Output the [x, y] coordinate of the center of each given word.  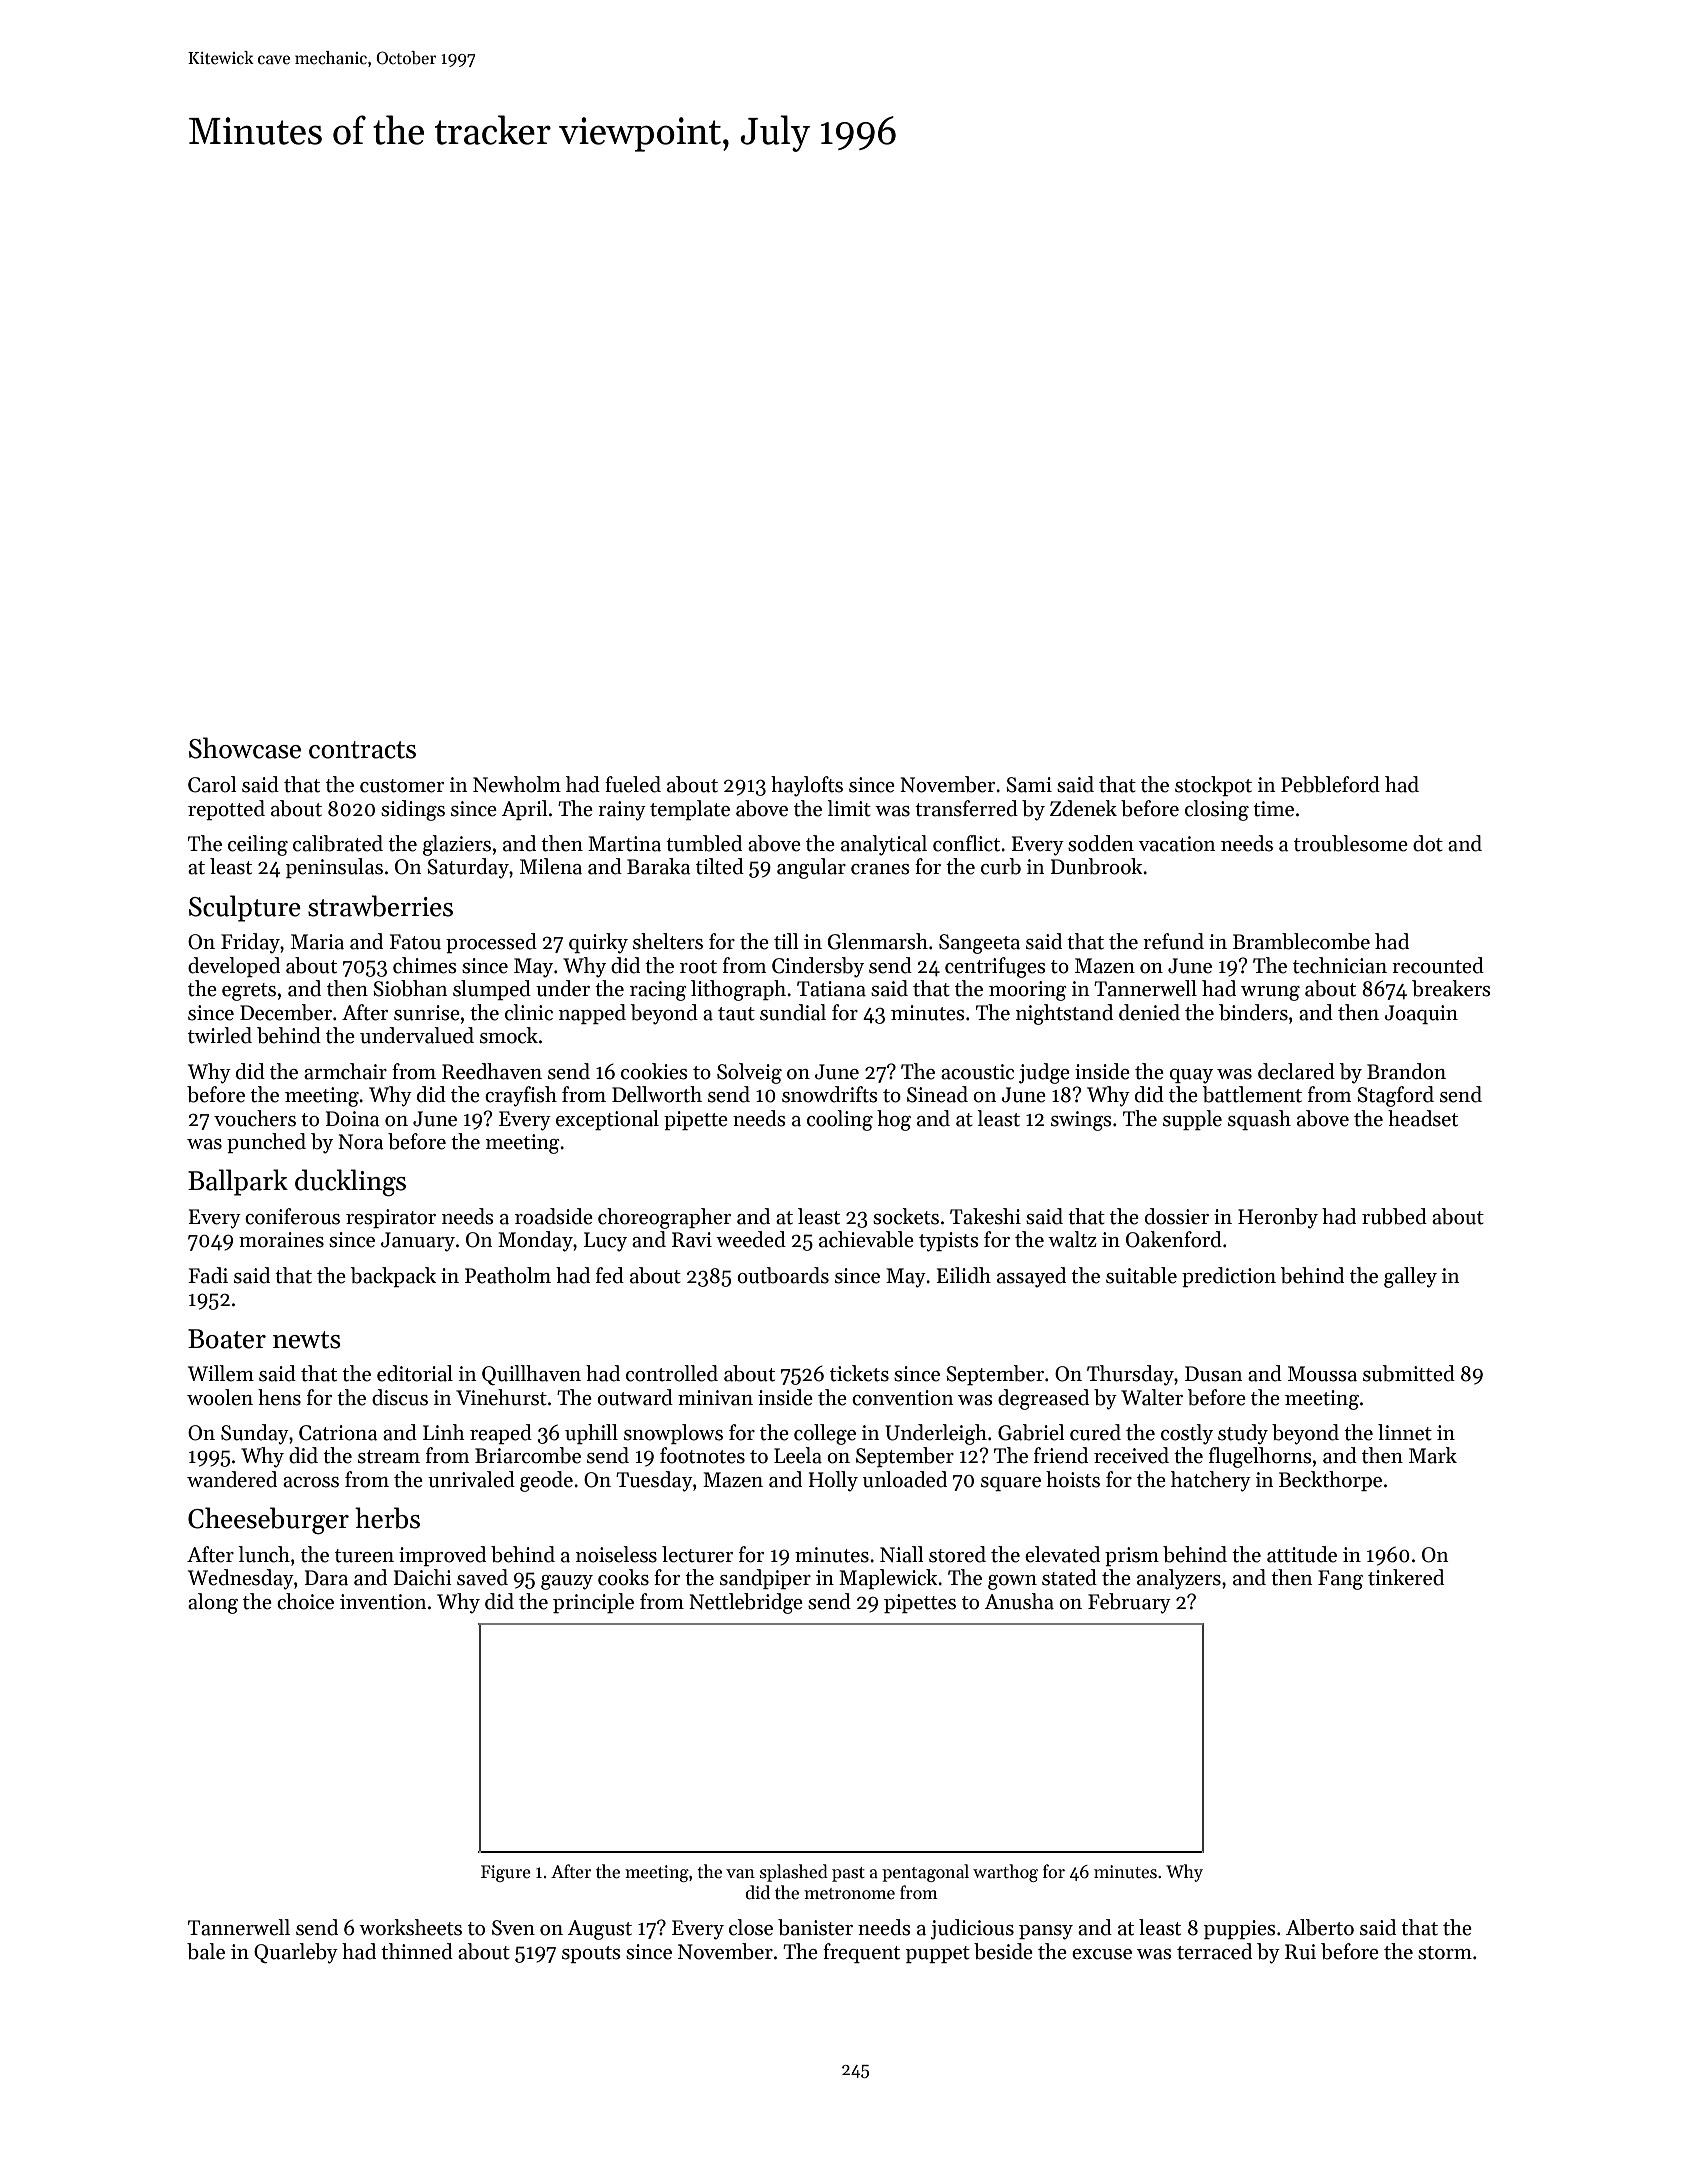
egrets [249, 992]
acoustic [977, 1072]
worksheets [410, 1927]
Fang [1340, 1580]
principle [593, 1603]
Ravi [692, 1240]
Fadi [208, 1275]
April [524, 810]
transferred [966, 808]
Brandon [1406, 1071]
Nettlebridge [746, 1603]
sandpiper [765, 1579]
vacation [1176, 844]
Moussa [1322, 1374]
